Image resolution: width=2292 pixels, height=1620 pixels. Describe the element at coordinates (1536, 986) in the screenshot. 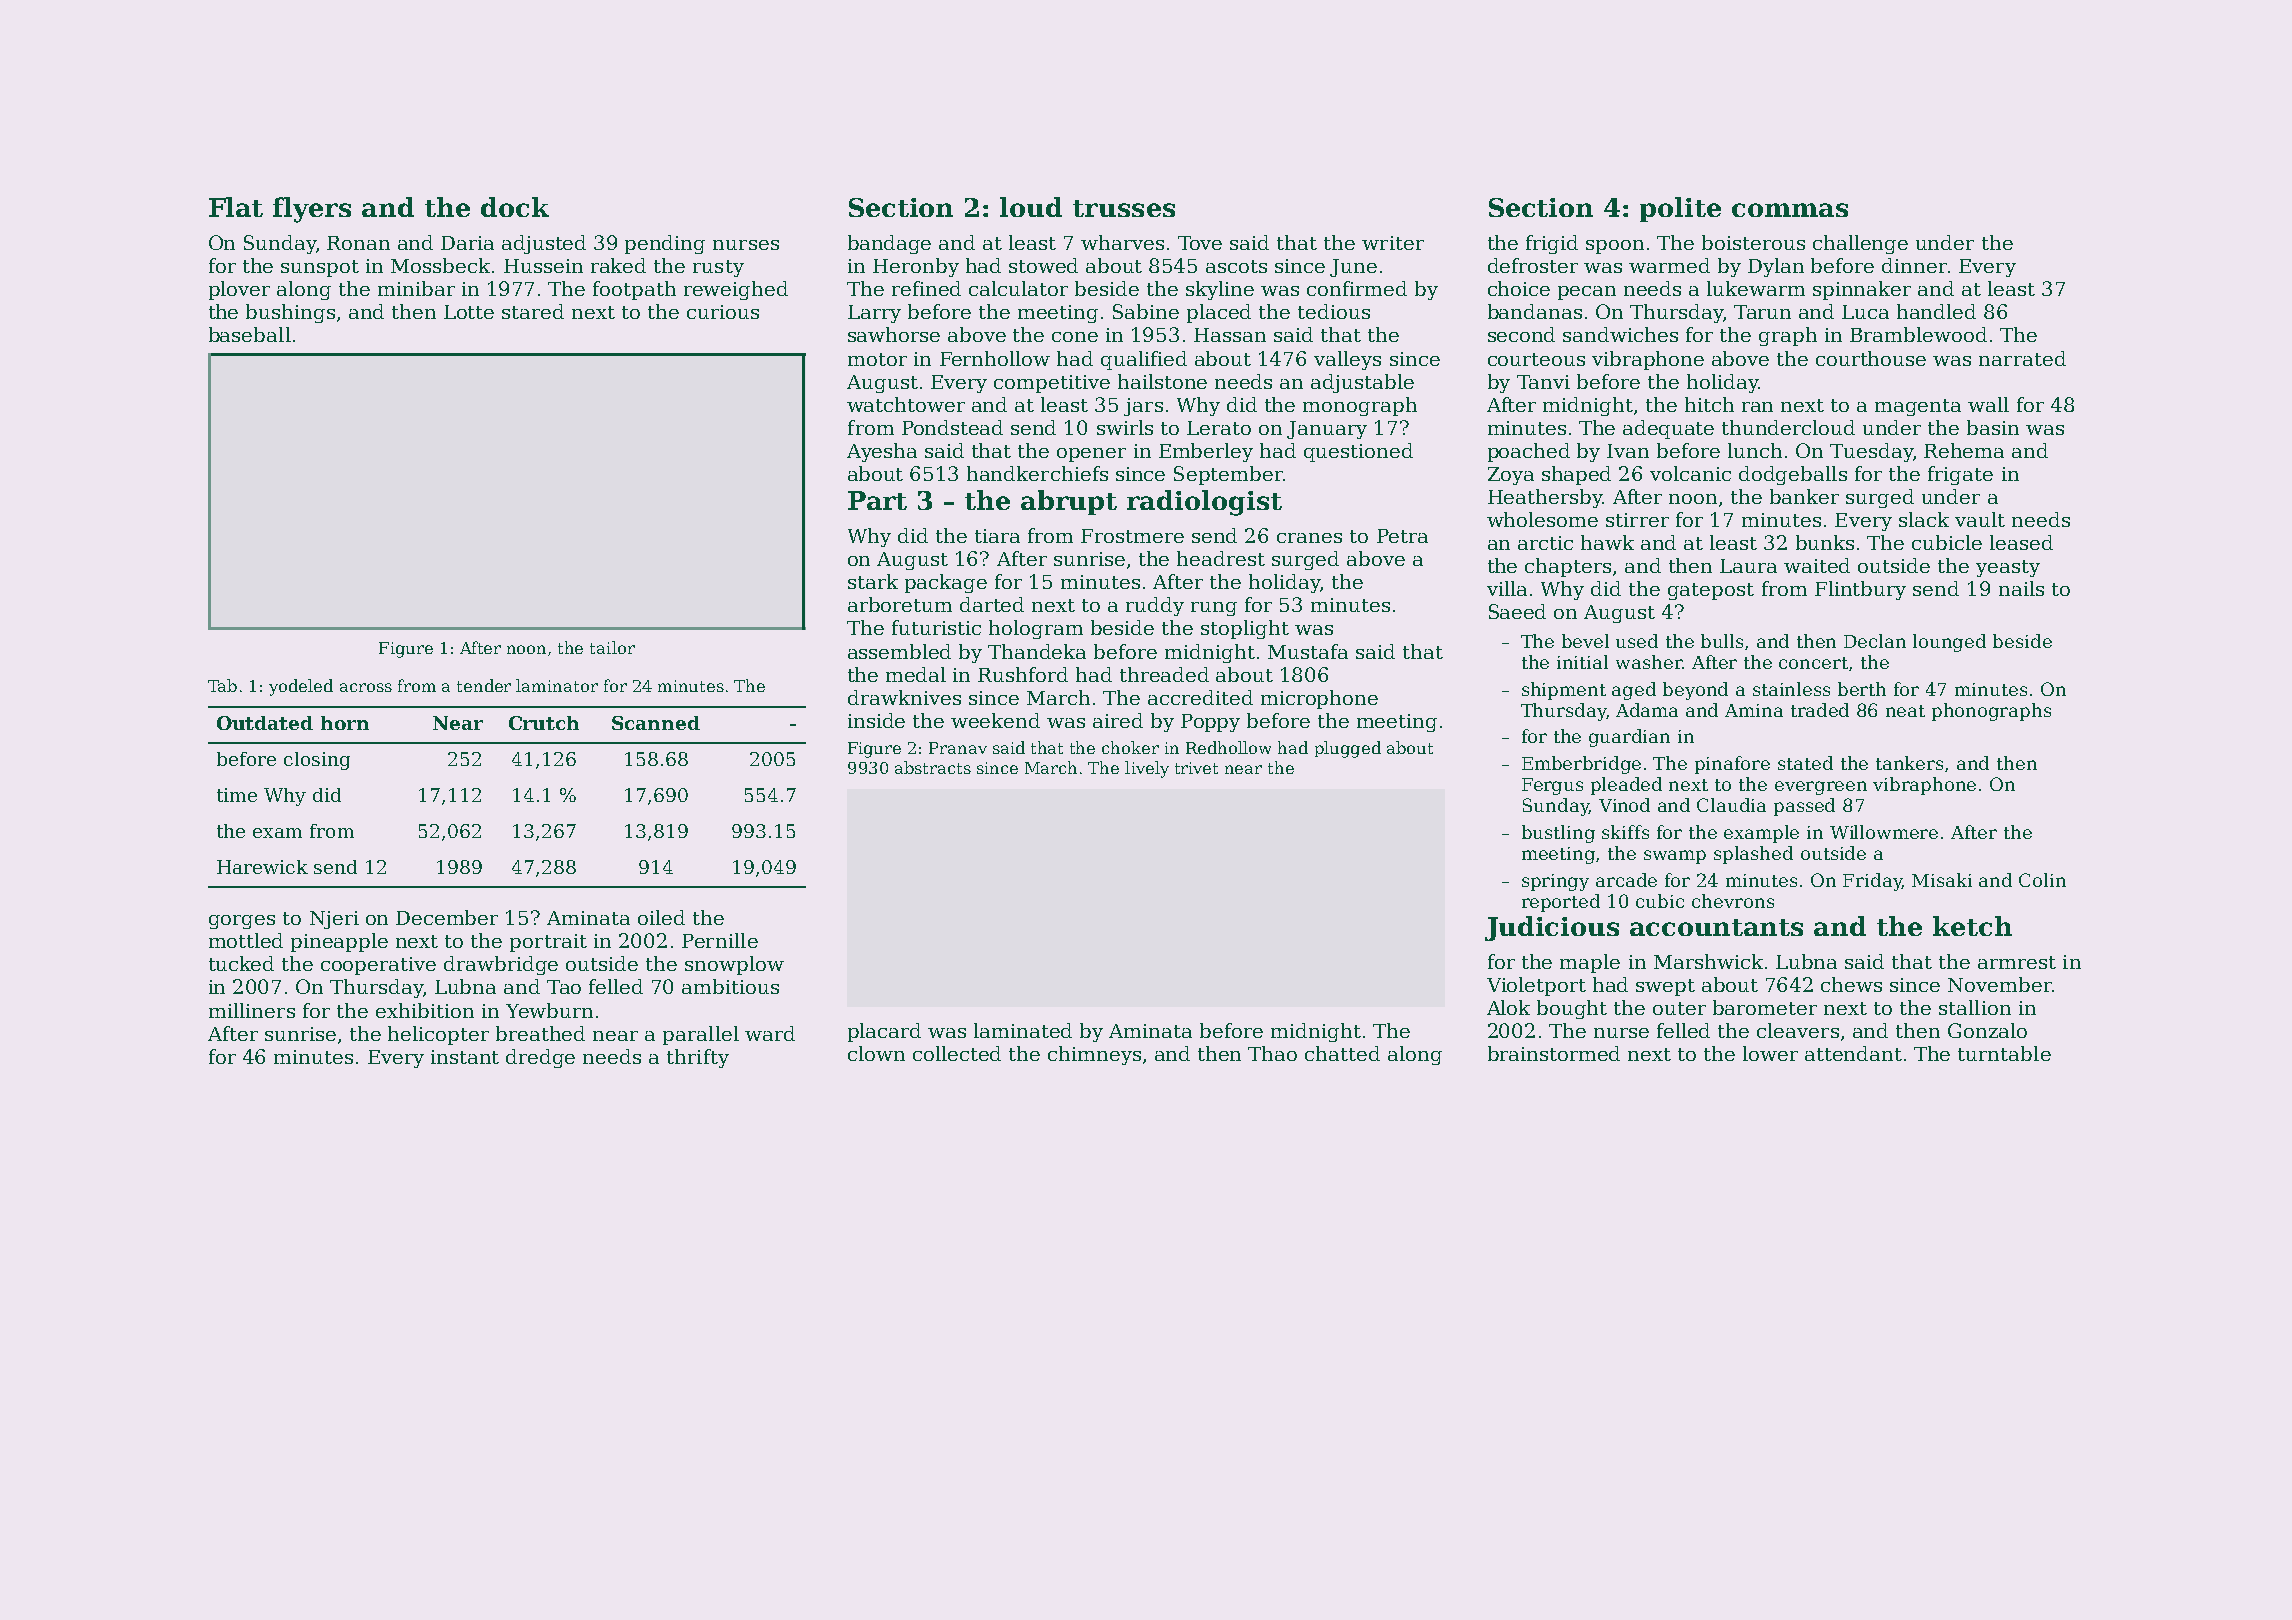

I see `Violetport` at that location.
